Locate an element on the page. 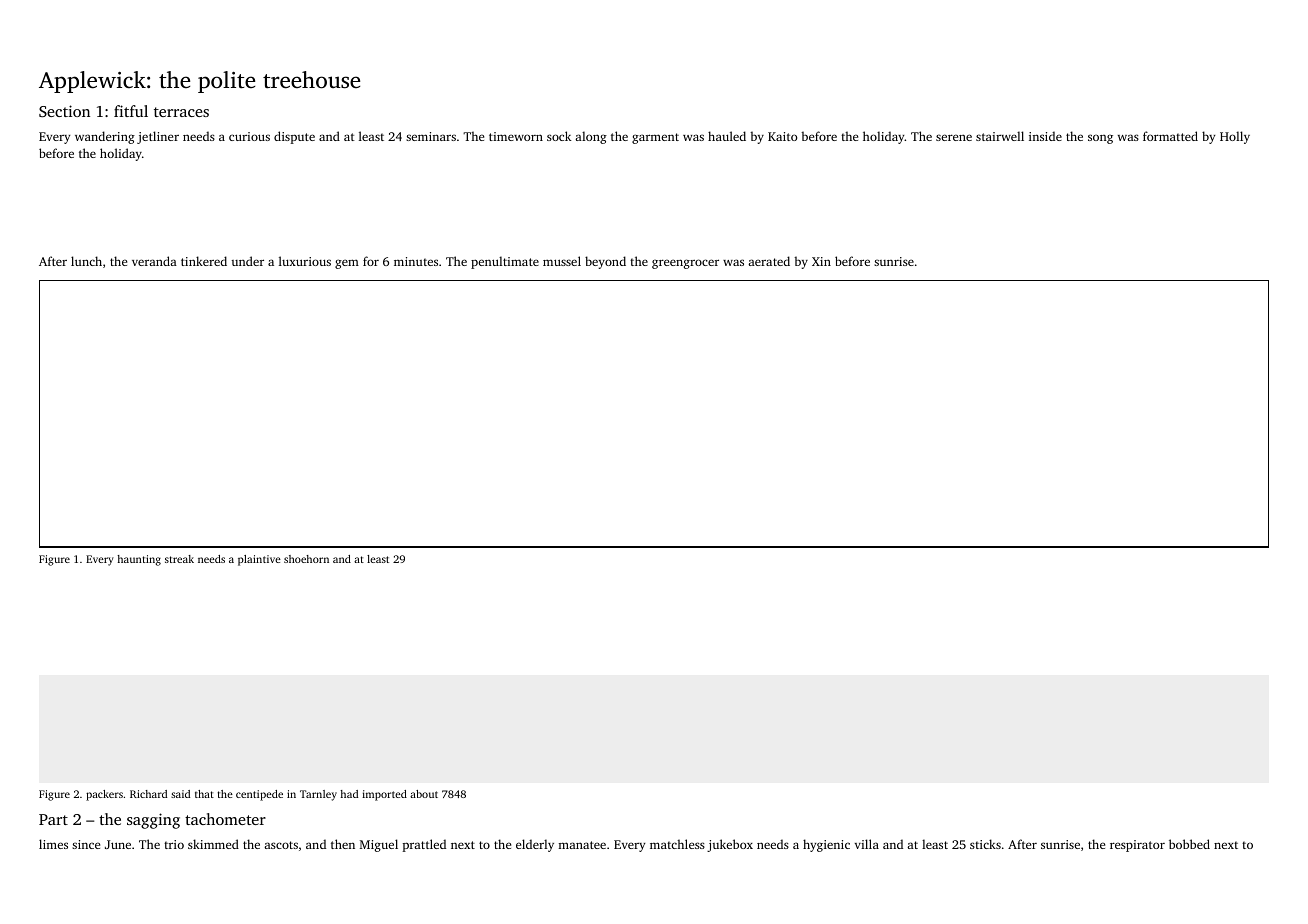  streak is located at coordinates (179, 559).
